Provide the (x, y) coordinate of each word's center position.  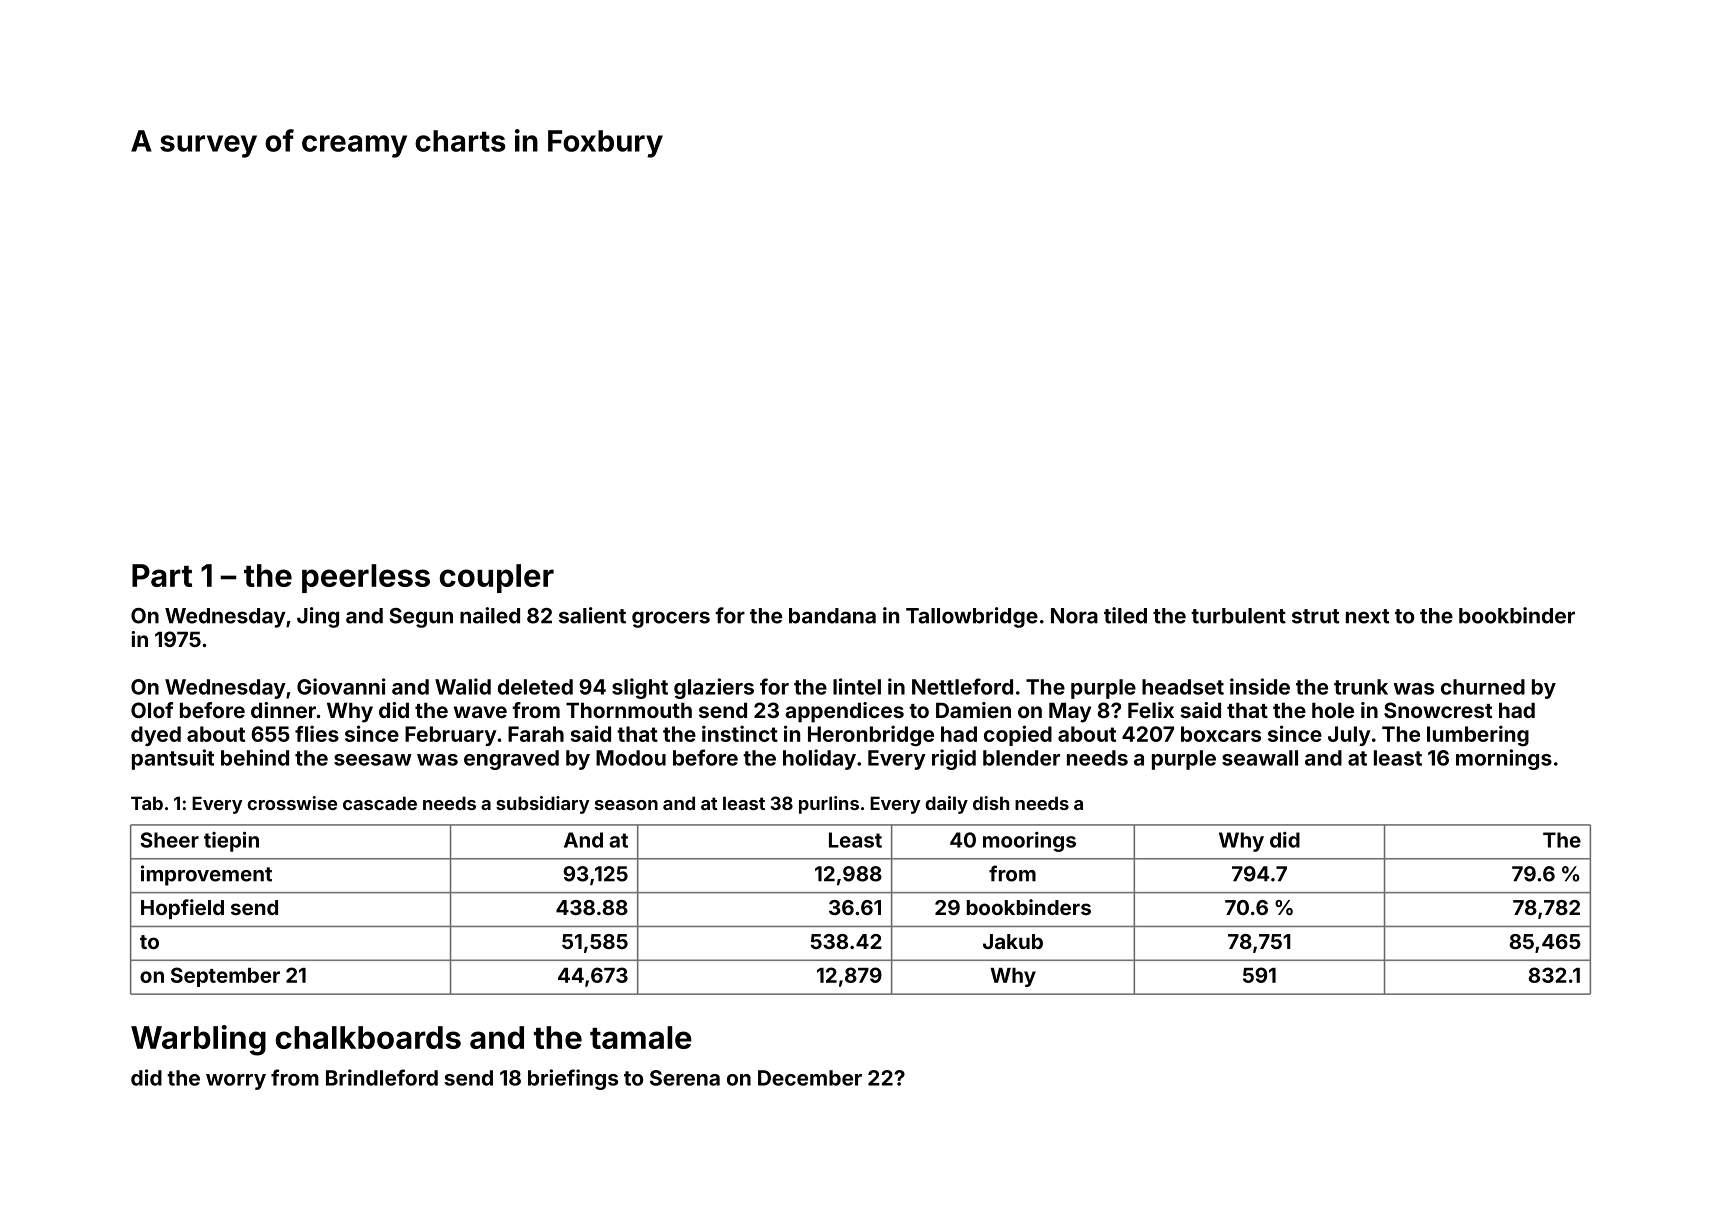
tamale (641, 1037)
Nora (1074, 616)
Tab (147, 803)
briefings (573, 1079)
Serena (685, 1078)
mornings (1504, 759)
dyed (156, 736)
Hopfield (182, 909)
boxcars (1221, 734)
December (810, 1078)
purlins (829, 805)
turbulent (1238, 616)
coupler (496, 578)
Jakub (1013, 941)
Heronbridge (871, 736)
